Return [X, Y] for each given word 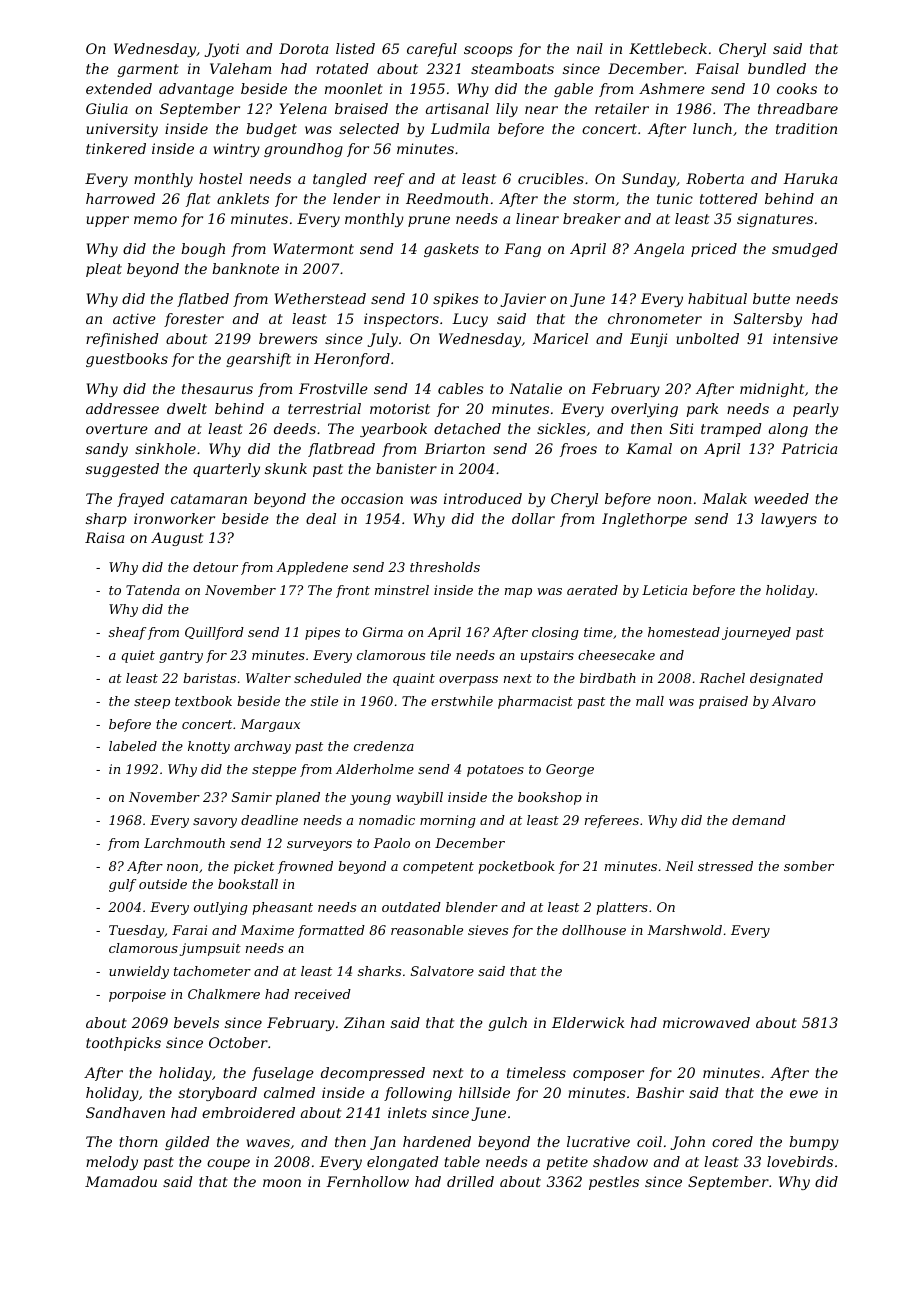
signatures [775, 220]
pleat [104, 270]
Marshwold [684, 930]
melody [112, 1163]
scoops [488, 51]
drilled [470, 1181]
